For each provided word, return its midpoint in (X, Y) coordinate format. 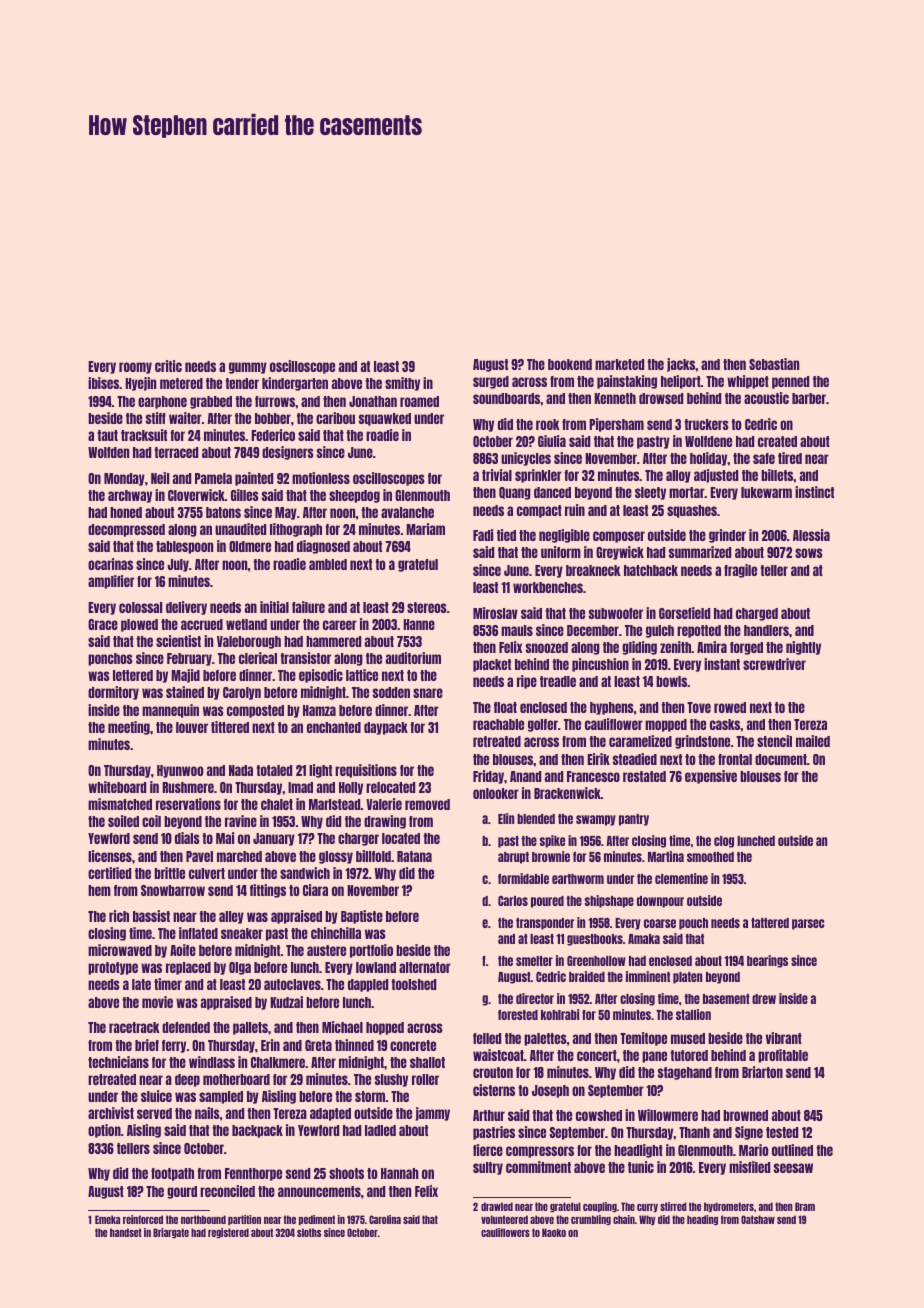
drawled (497, 1206)
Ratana (414, 856)
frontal (735, 759)
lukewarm (766, 492)
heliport (681, 382)
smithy (402, 384)
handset (126, 1232)
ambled (328, 564)
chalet (277, 804)
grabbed (211, 402)
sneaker (242, 933)
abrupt (513, 858)
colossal (140, 607)
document (781, 759)
